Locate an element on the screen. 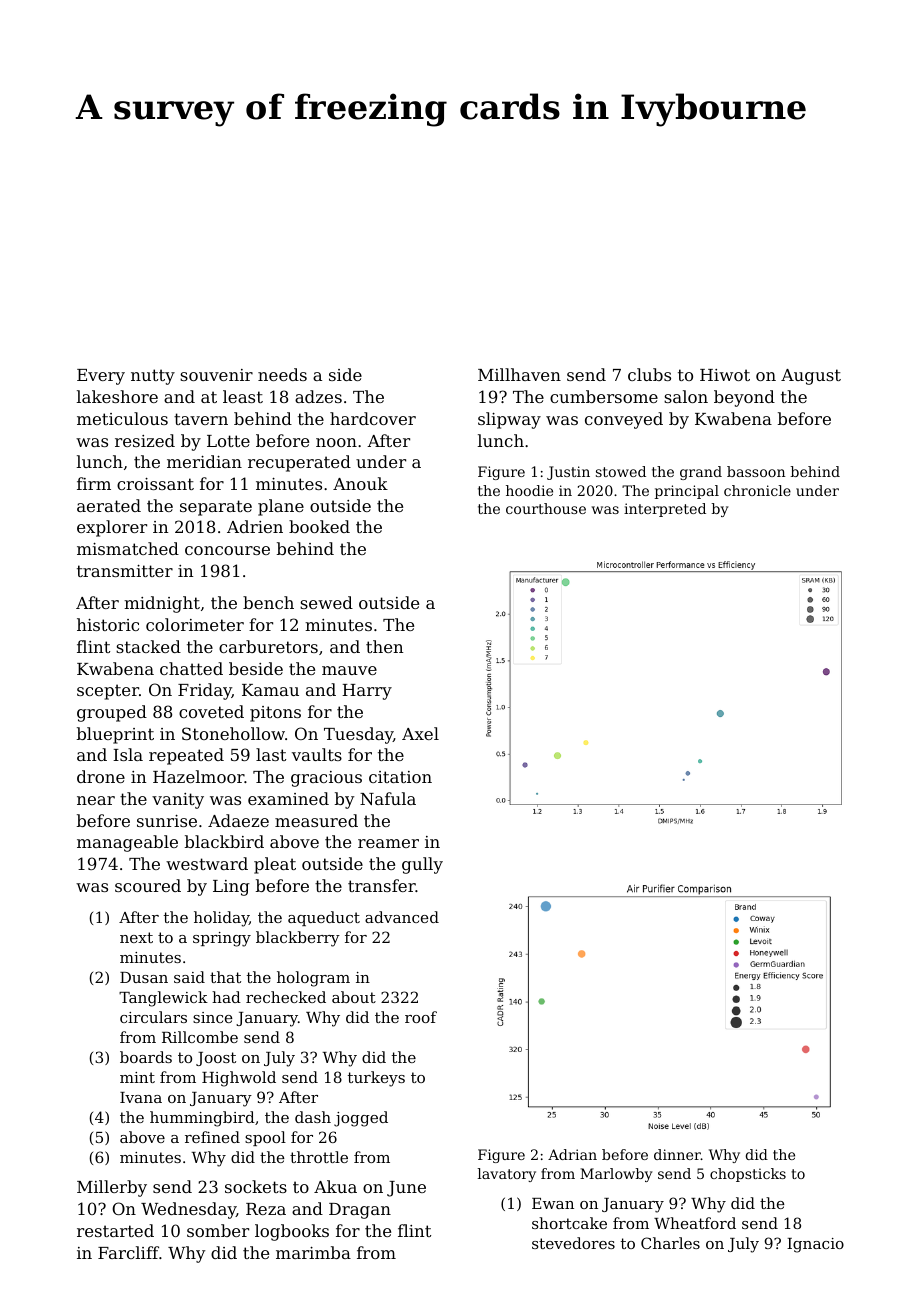 The width and height of the screenshot is (924, 1308). stowed is located at coordinates (621, 471).
